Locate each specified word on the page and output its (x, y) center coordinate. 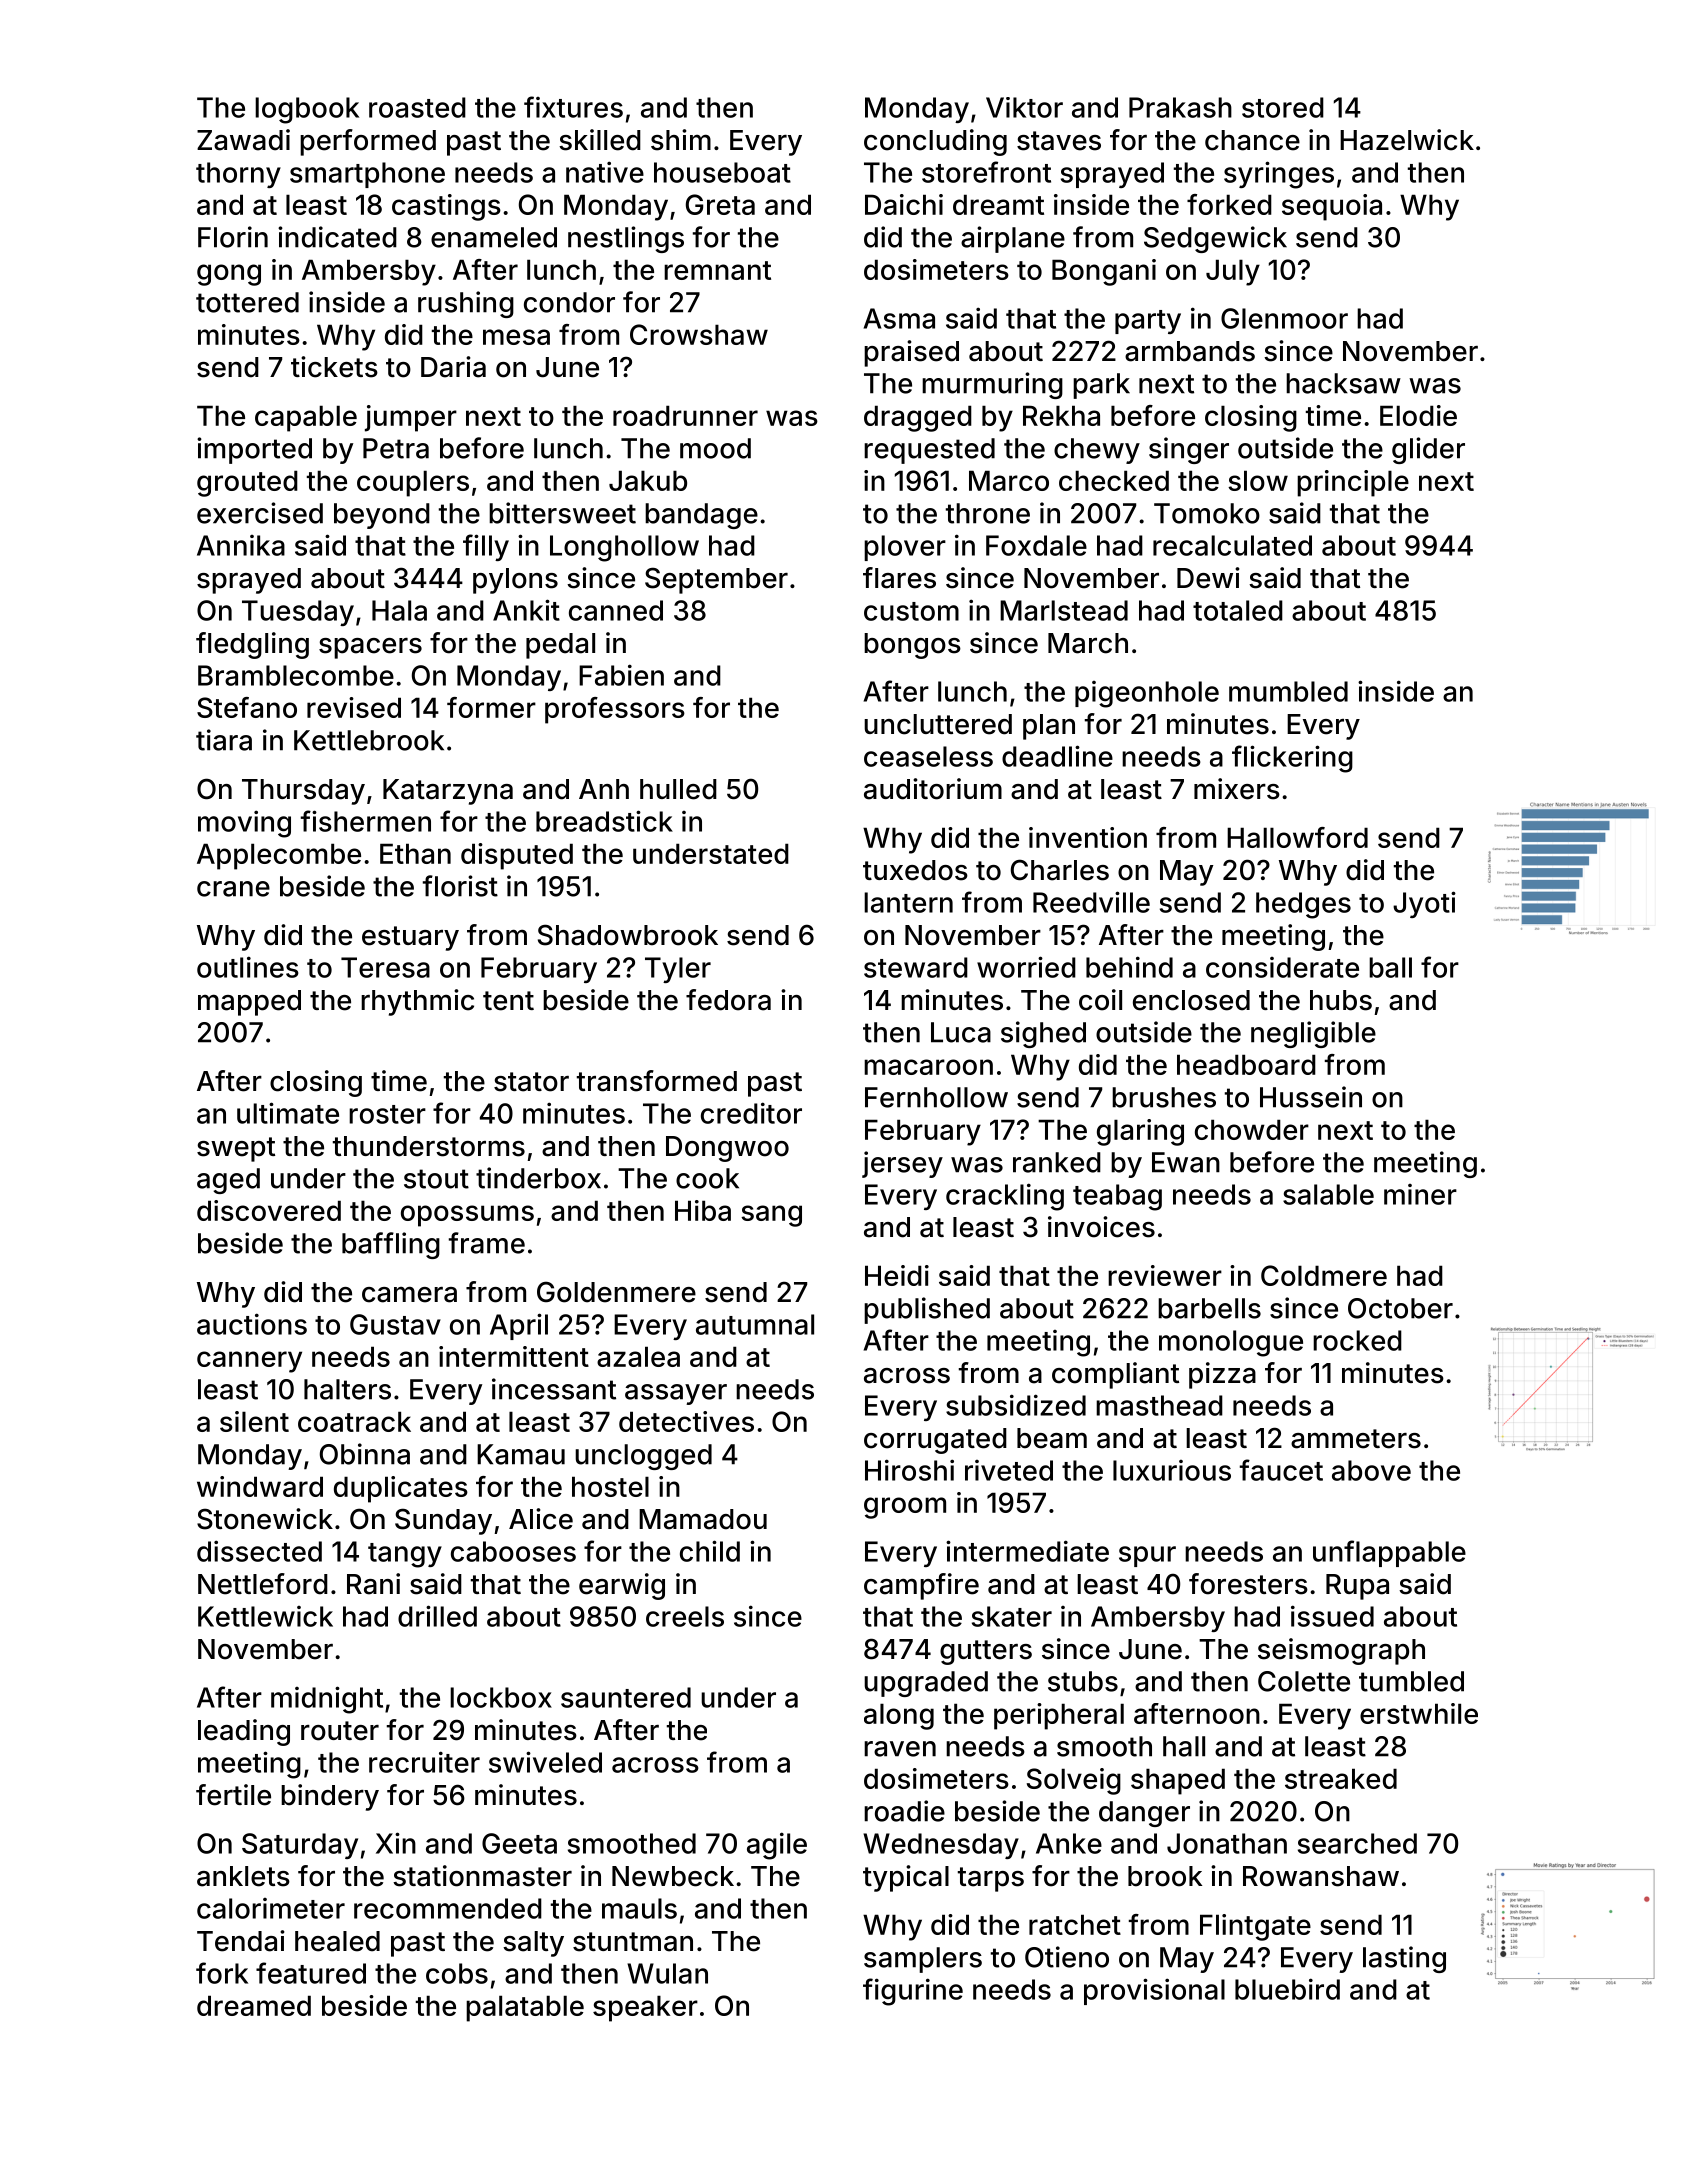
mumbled (1288, 691)
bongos (912, 646)
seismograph (1341, 1651)
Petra (396, 448)
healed (337, 1941)
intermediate (1027, 1551)
